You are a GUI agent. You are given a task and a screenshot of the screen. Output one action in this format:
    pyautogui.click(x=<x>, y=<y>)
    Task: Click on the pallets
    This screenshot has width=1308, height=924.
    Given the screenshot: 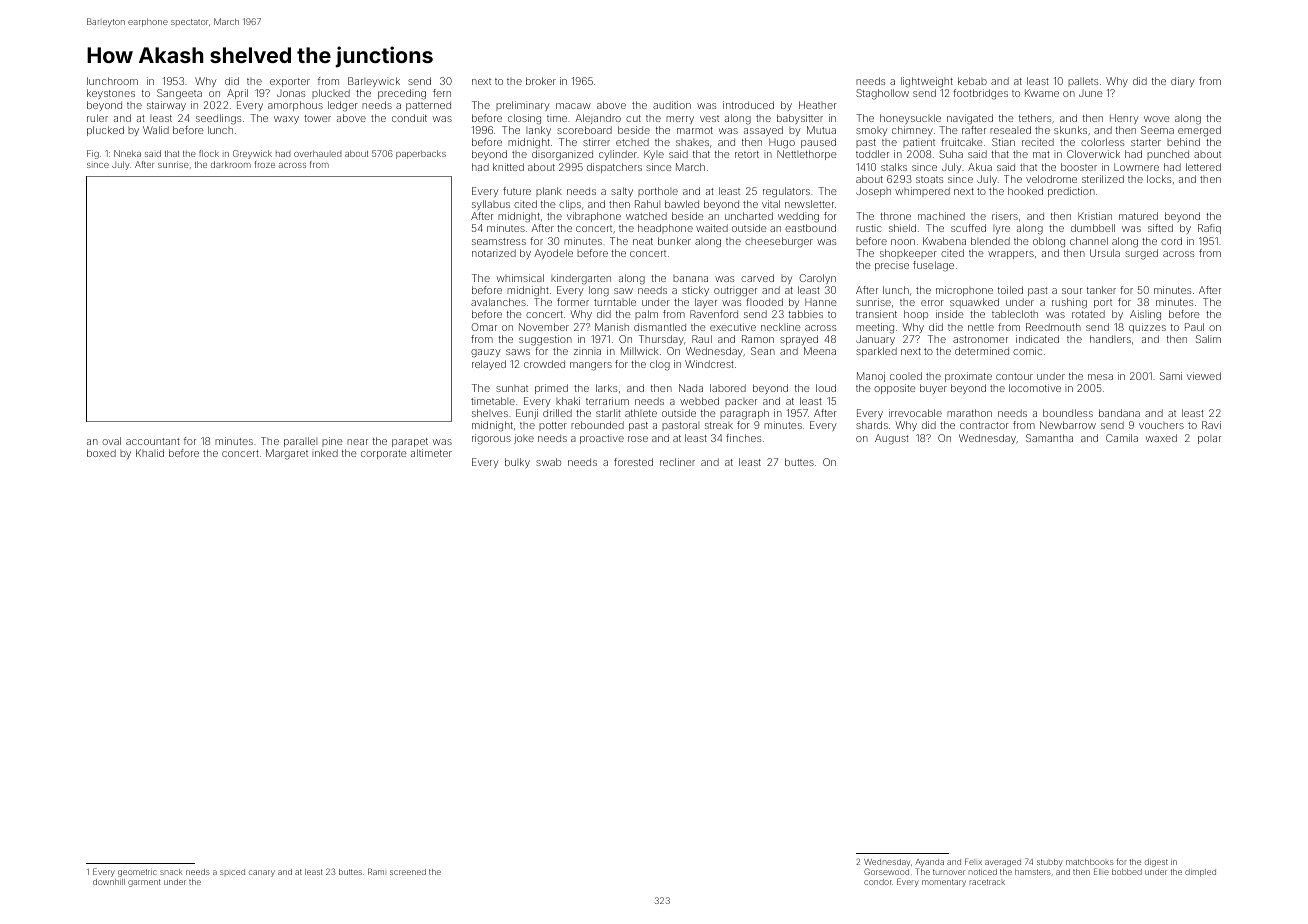 What is the action you would take?
    pyautogui.click(x=1083, y=82)
